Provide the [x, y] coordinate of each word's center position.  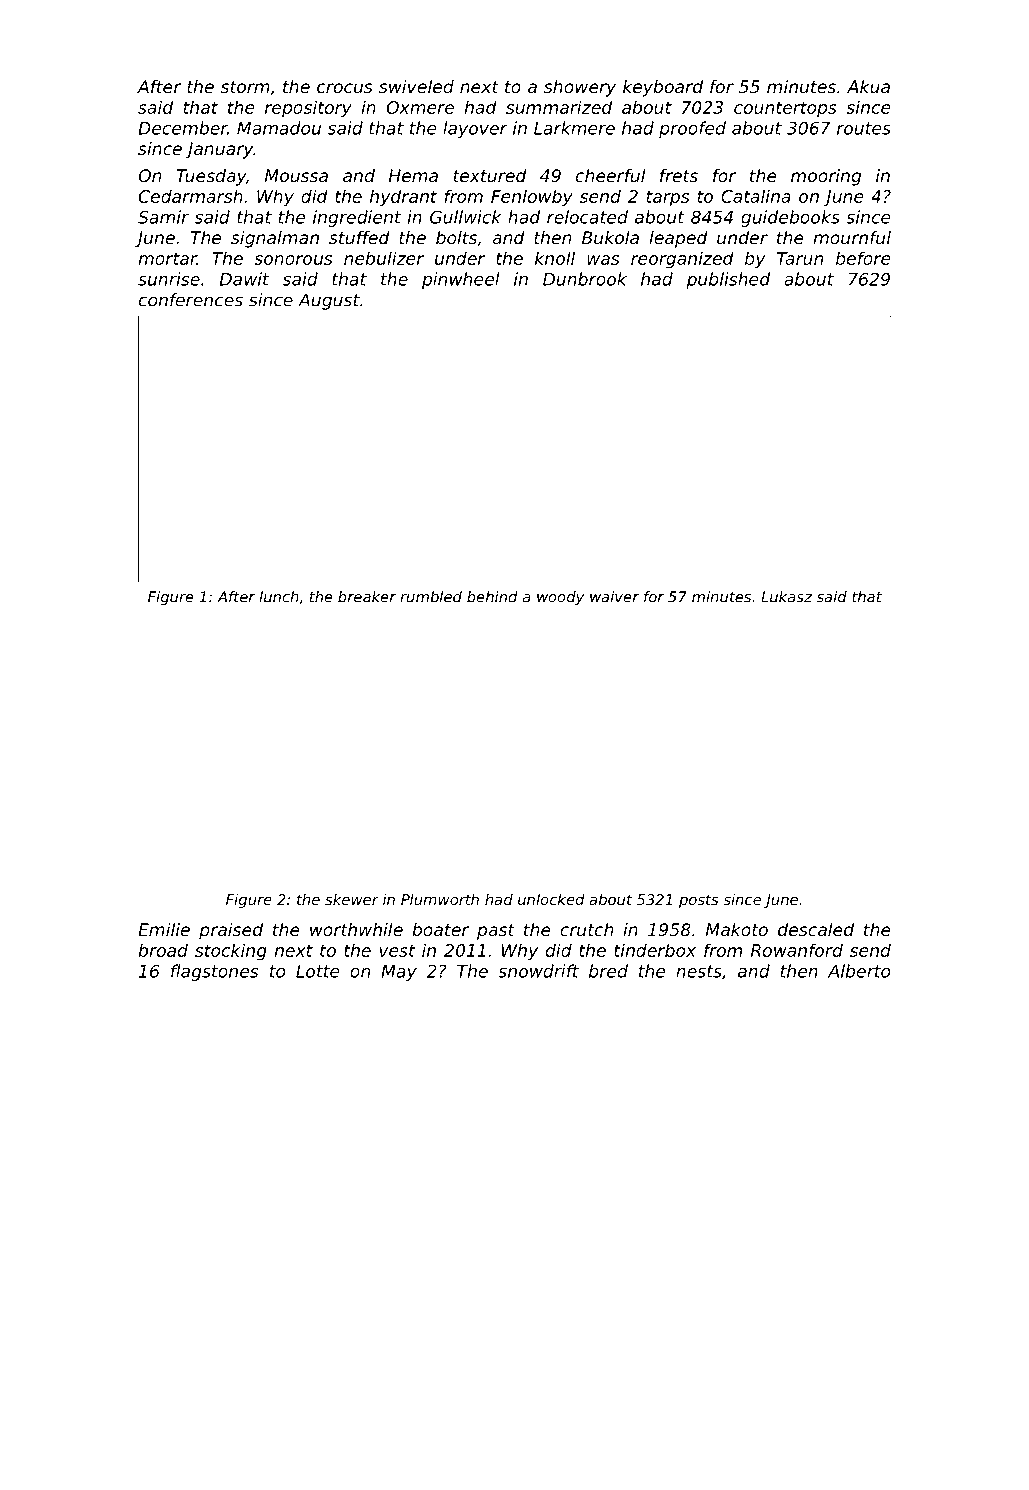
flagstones [214, 972]
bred [608, 971]
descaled [816, 929]
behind [492, 597]
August [329, 301]
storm [245, 87]
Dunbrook [585, 279]
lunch [279, 597]
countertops [785, 109]
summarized [559, 107]
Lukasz [786, 597]
